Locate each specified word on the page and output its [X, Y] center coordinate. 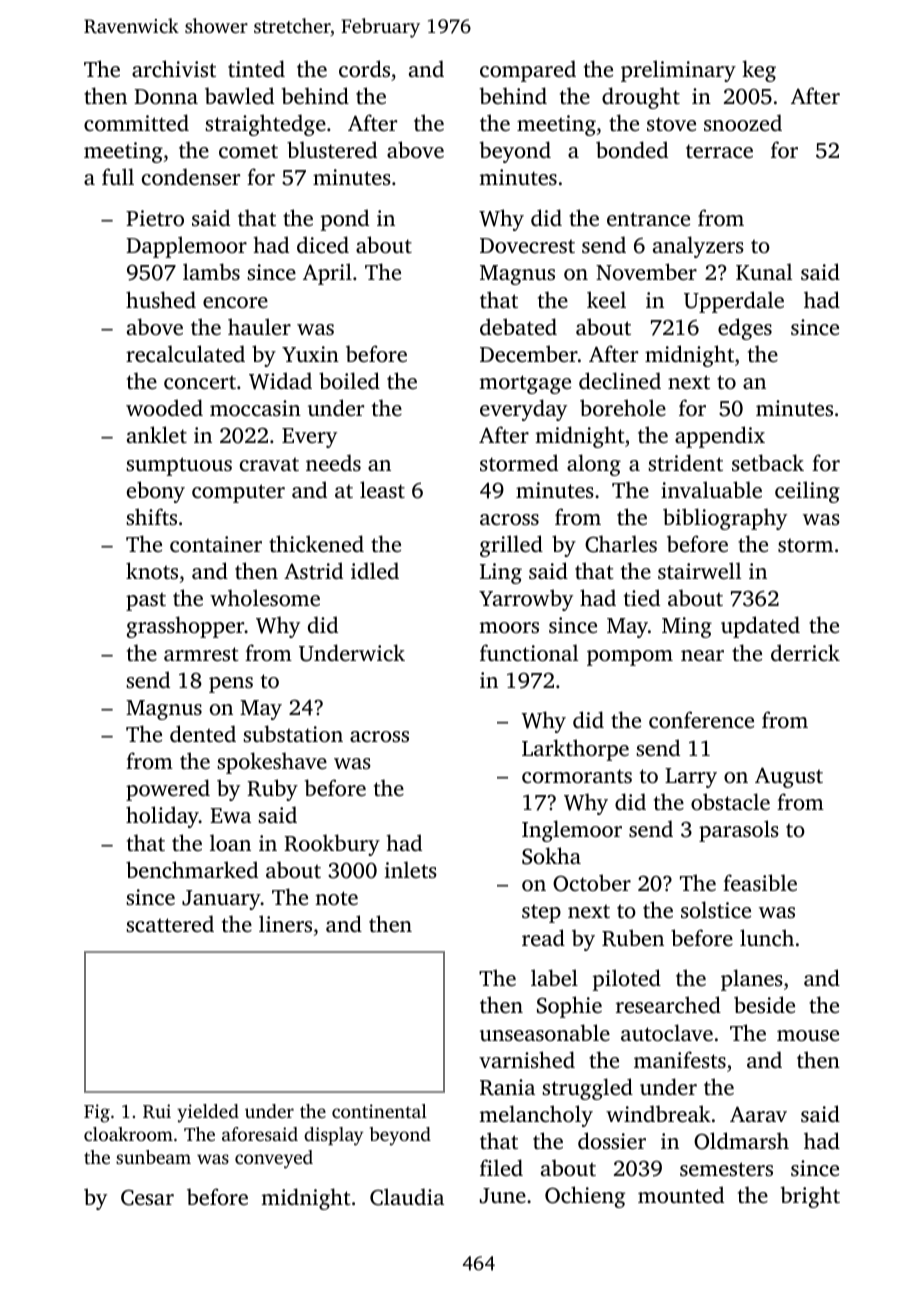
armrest [201, 654]
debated [518, 326]
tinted [256, 68]
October [592, 883]
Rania [507, 1087]
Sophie [569, 1007]
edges [745, 329]
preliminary [678, 71]
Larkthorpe [575, 750]
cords [364, 68]
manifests [680, 1059]
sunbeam [153, 1157]
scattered [170, 923]
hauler [259, 326]
